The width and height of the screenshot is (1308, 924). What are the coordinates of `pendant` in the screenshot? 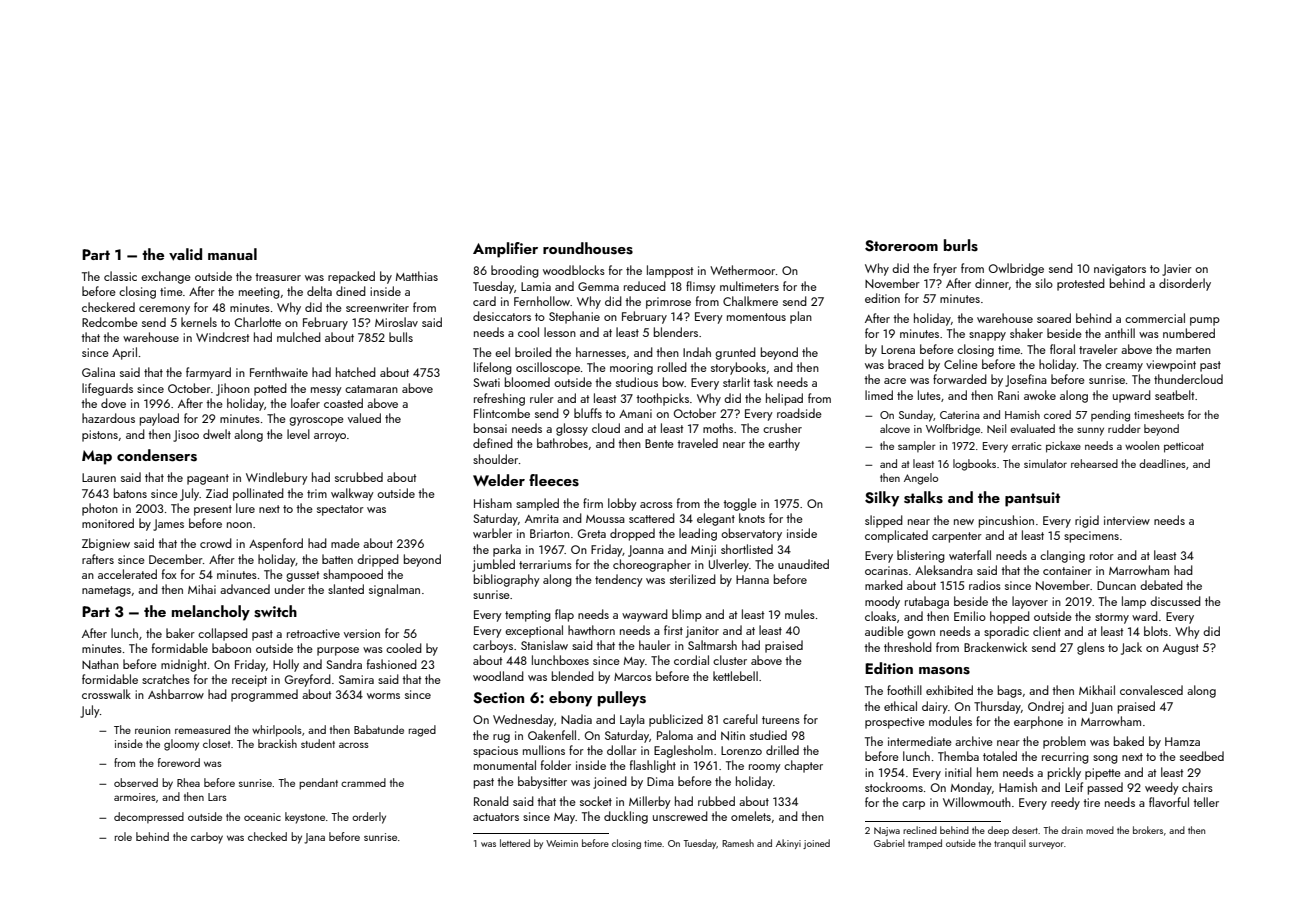 It's located at (318, 784).
